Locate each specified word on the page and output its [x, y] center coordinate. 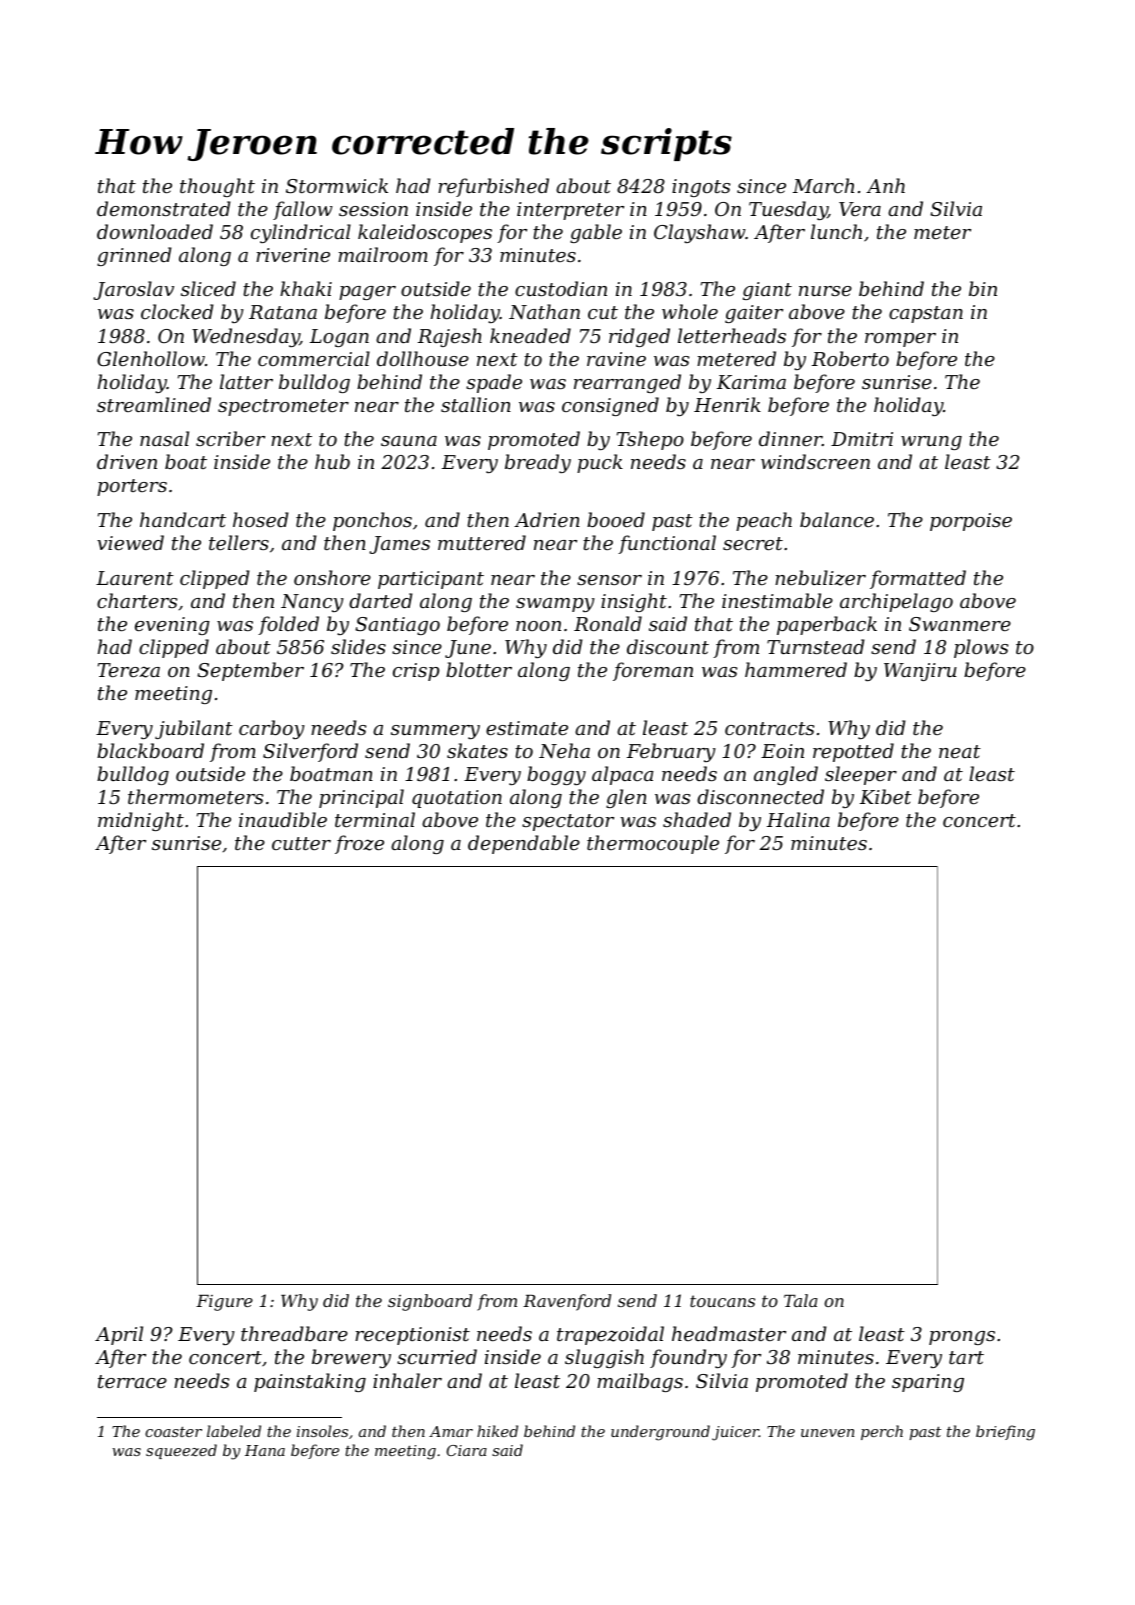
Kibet [886, 796]
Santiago [397, 626]
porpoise [971, 522]
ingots [701, 188]
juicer [735, 1433]
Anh [885, 185]
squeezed [181, 1451]
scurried [437, 1356]
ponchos [372, 521]
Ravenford [567, 1302]
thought [217, 187]
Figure [224, 1303]
